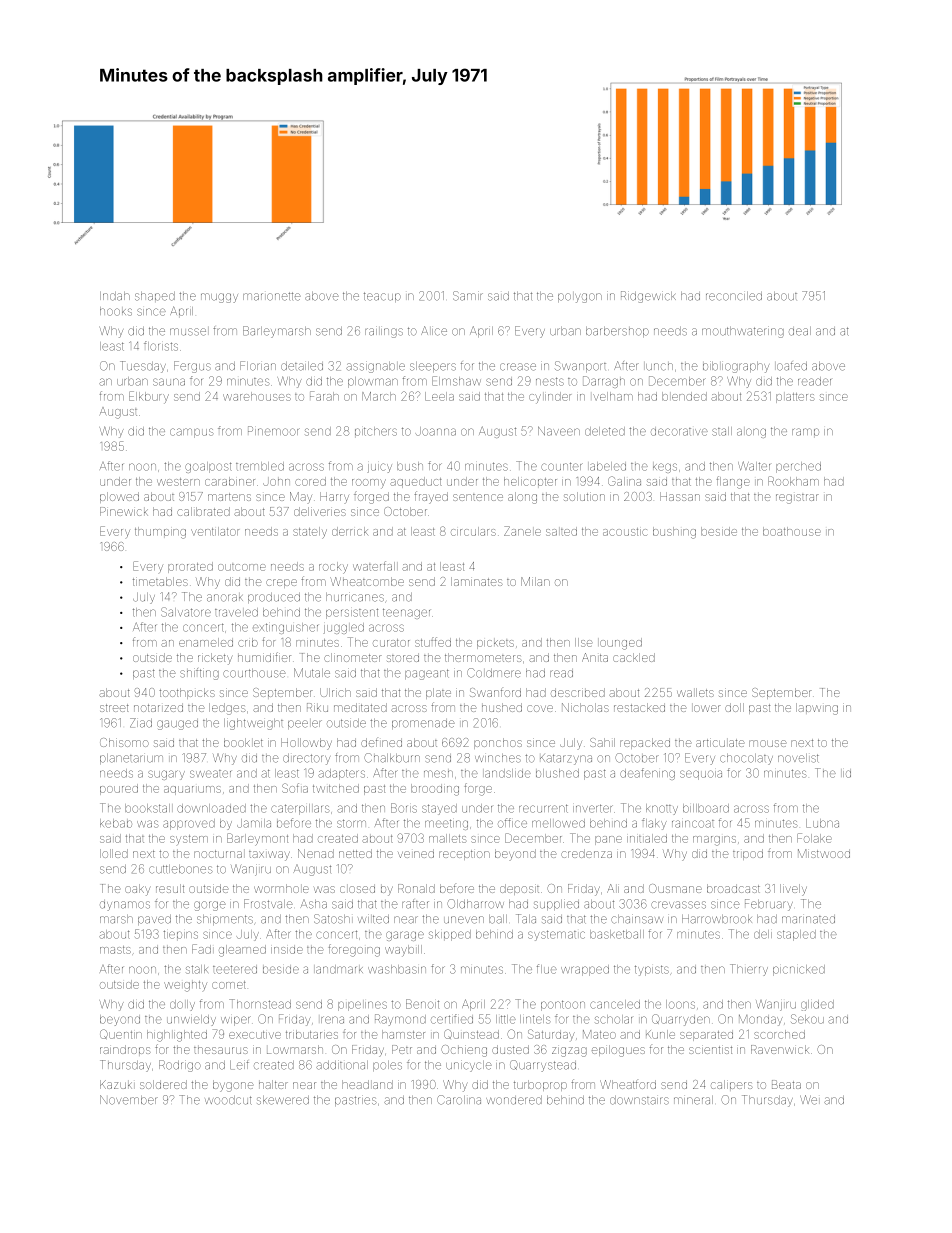 The width and height of the page is (952, 1233). What do you see at coordinates (734, 296) in the page?
I see `reconciled` at bounding box center [734, 296].
